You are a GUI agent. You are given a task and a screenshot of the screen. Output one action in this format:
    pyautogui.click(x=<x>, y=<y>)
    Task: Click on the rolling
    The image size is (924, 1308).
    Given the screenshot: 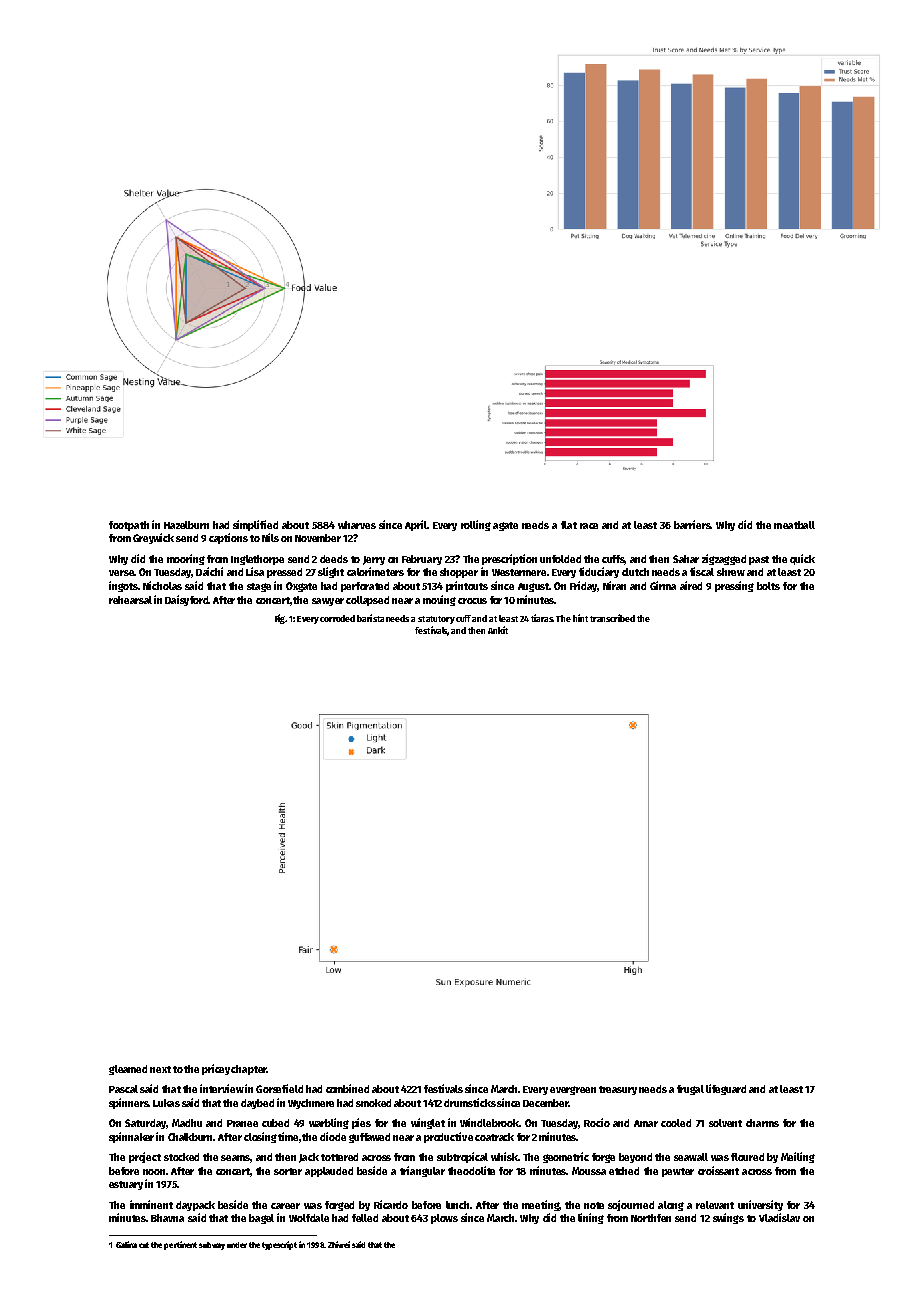 What is the action you would take?
    pyautogui.click(x=476, y=525)
